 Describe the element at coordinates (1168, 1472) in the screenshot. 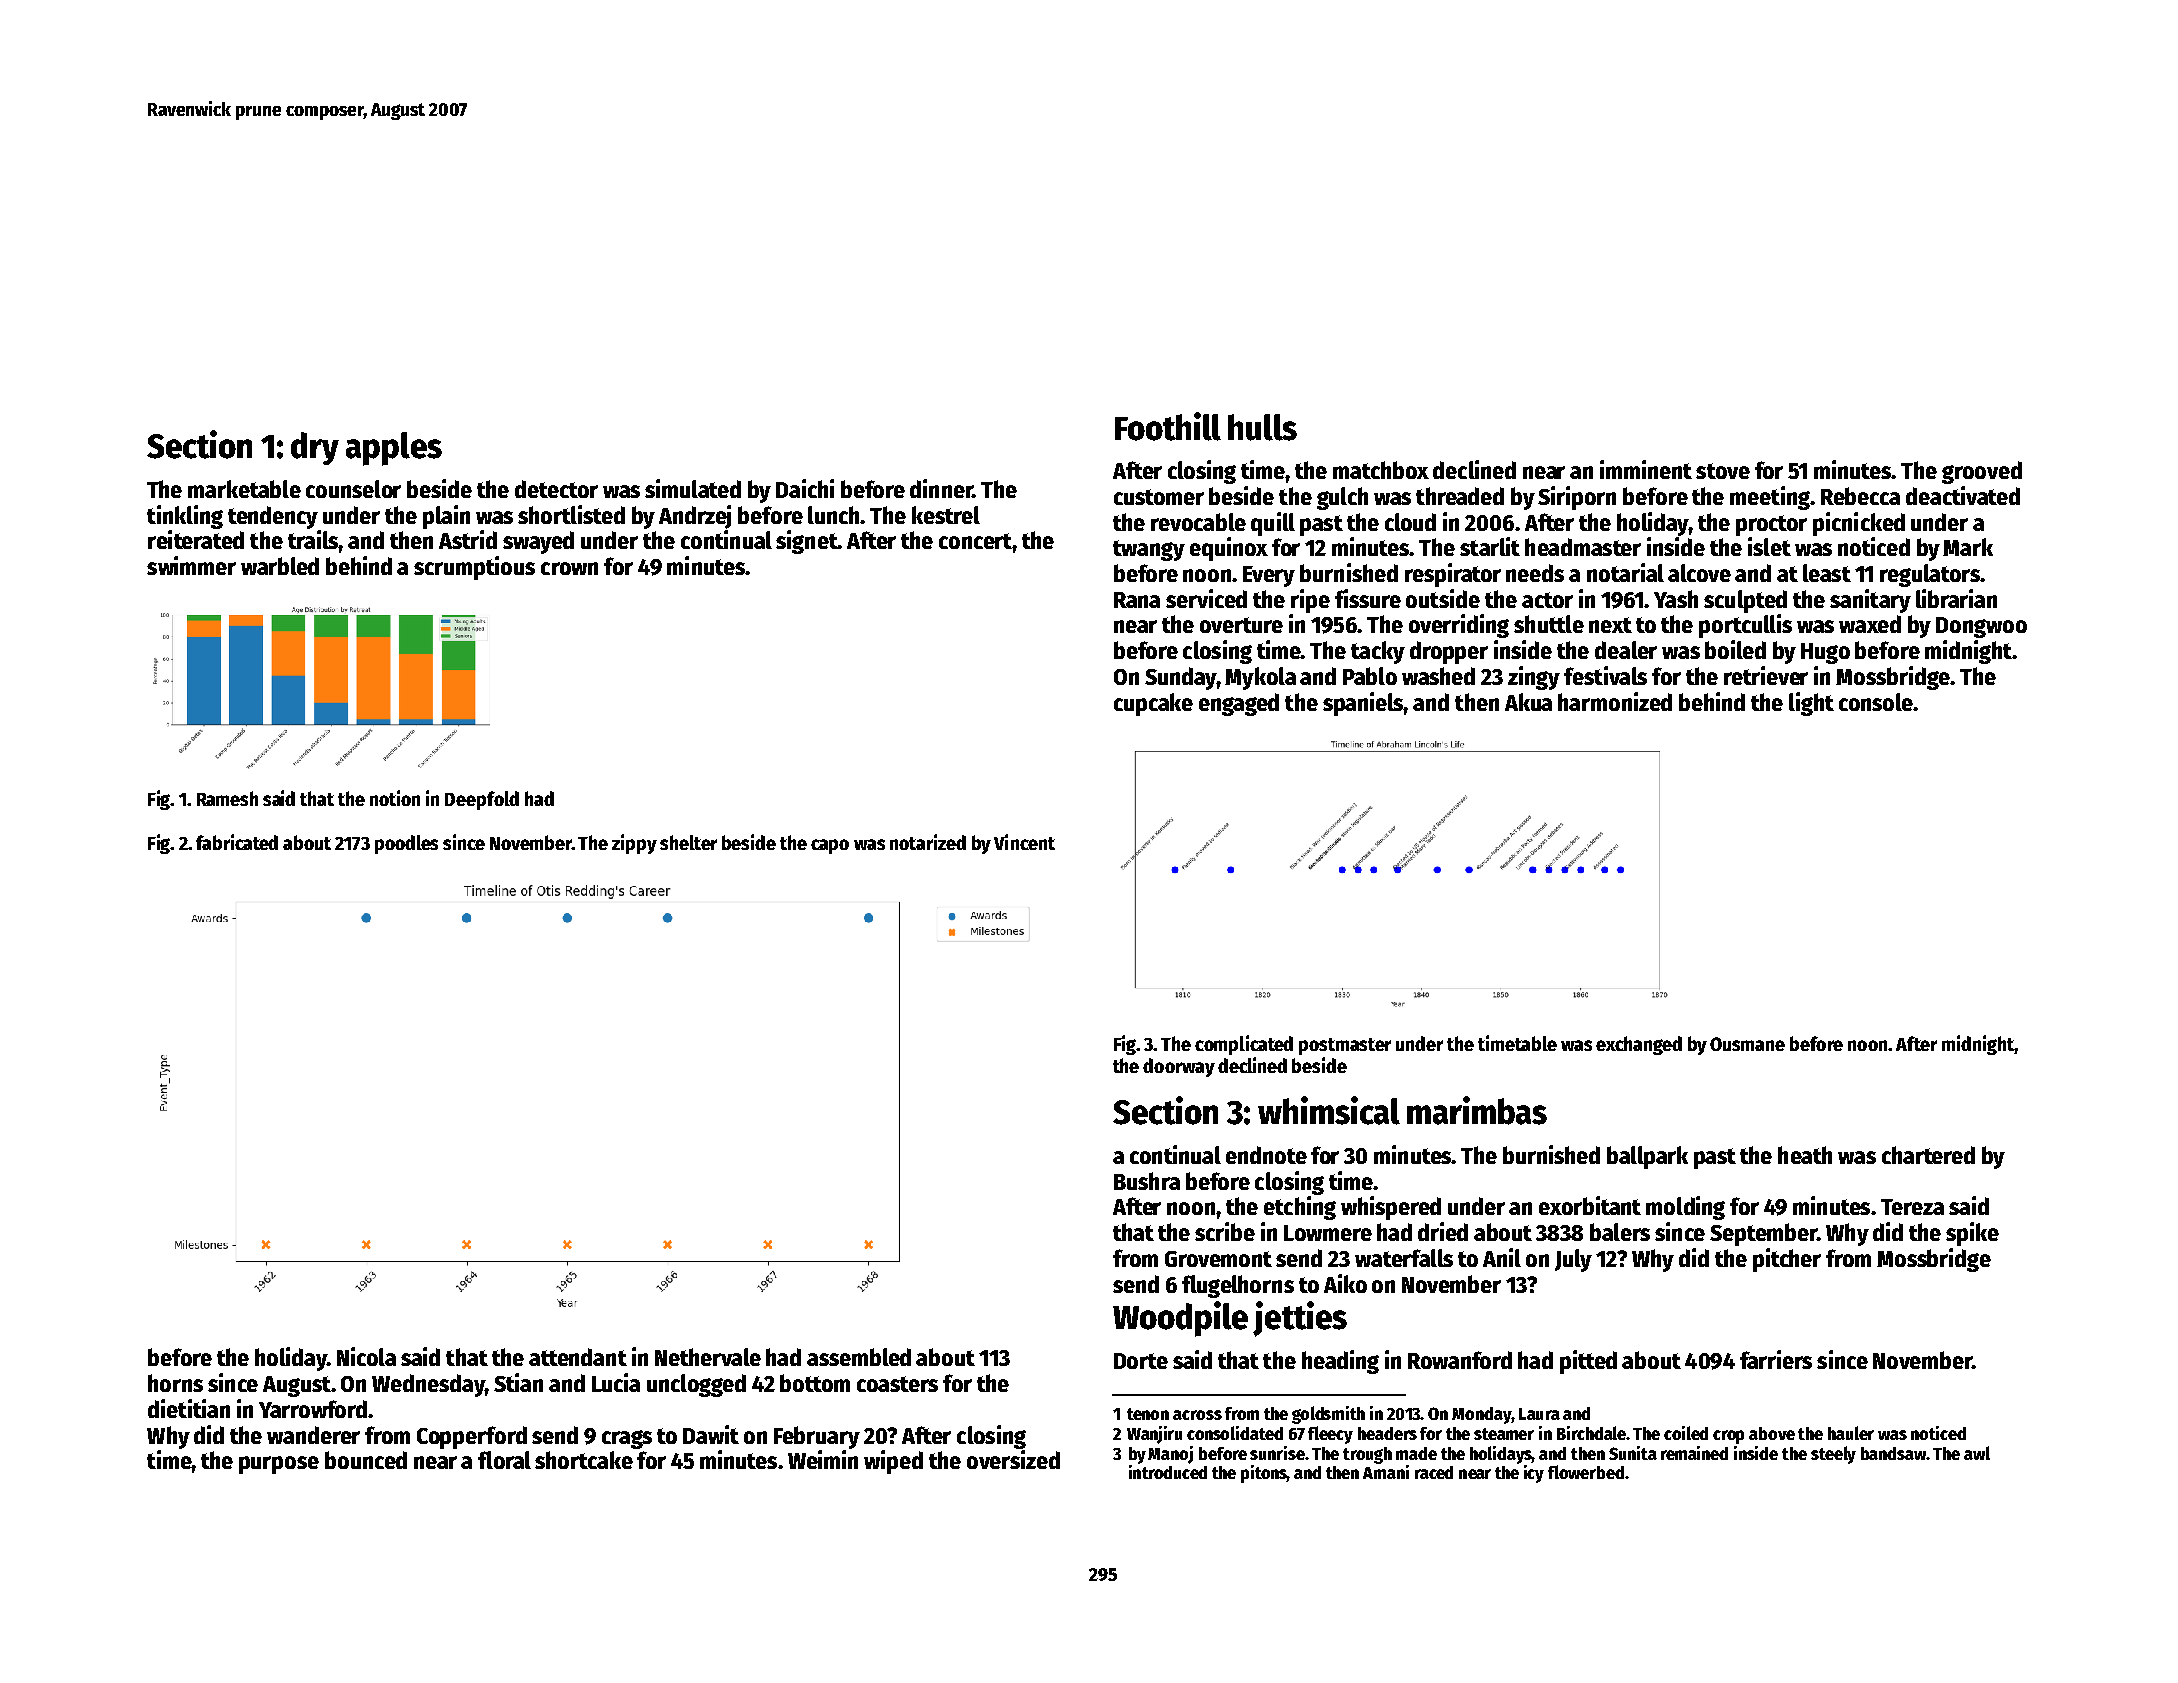

I see `introduced` at that location.
